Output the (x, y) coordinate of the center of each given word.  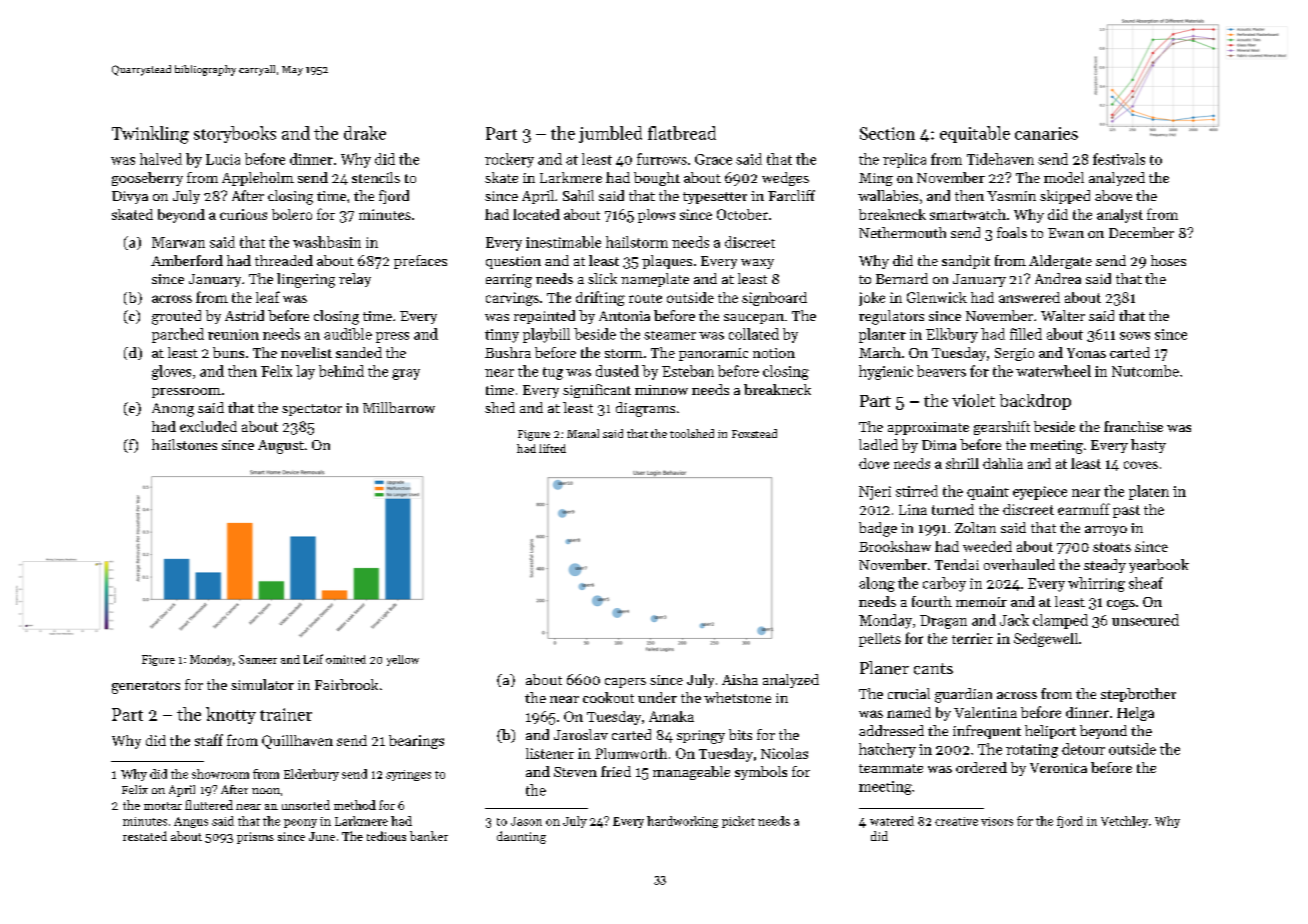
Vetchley (1124, 822)
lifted (552, 448)
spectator (312, 410)
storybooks (235, 134)
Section (887, 133)
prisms (255, 838)
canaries (1046, 133)
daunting (521, 837)
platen (1149, 492)
